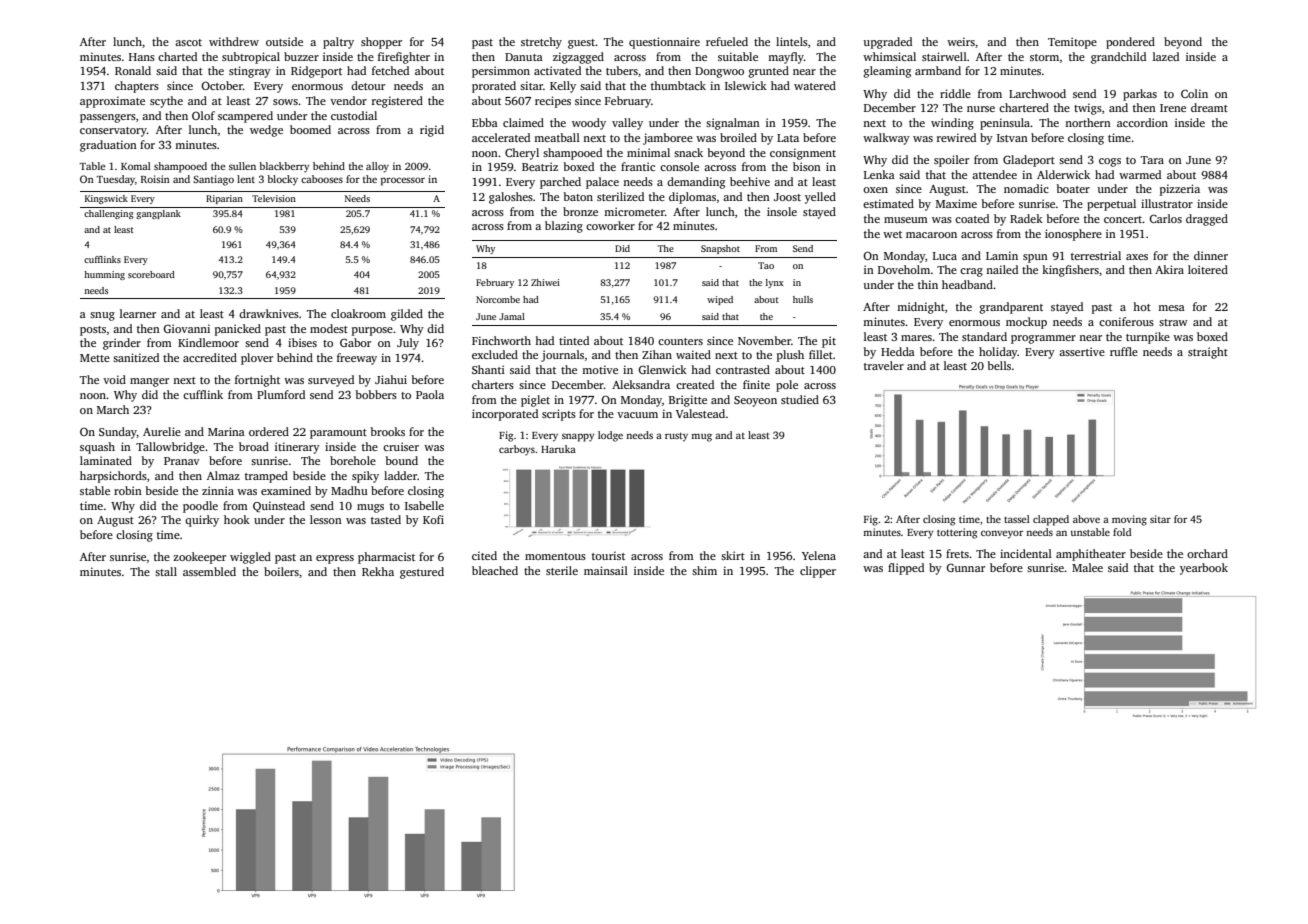 The height and width of the document is (924, 1308). I want to click on moving, so click(1129, 520).
